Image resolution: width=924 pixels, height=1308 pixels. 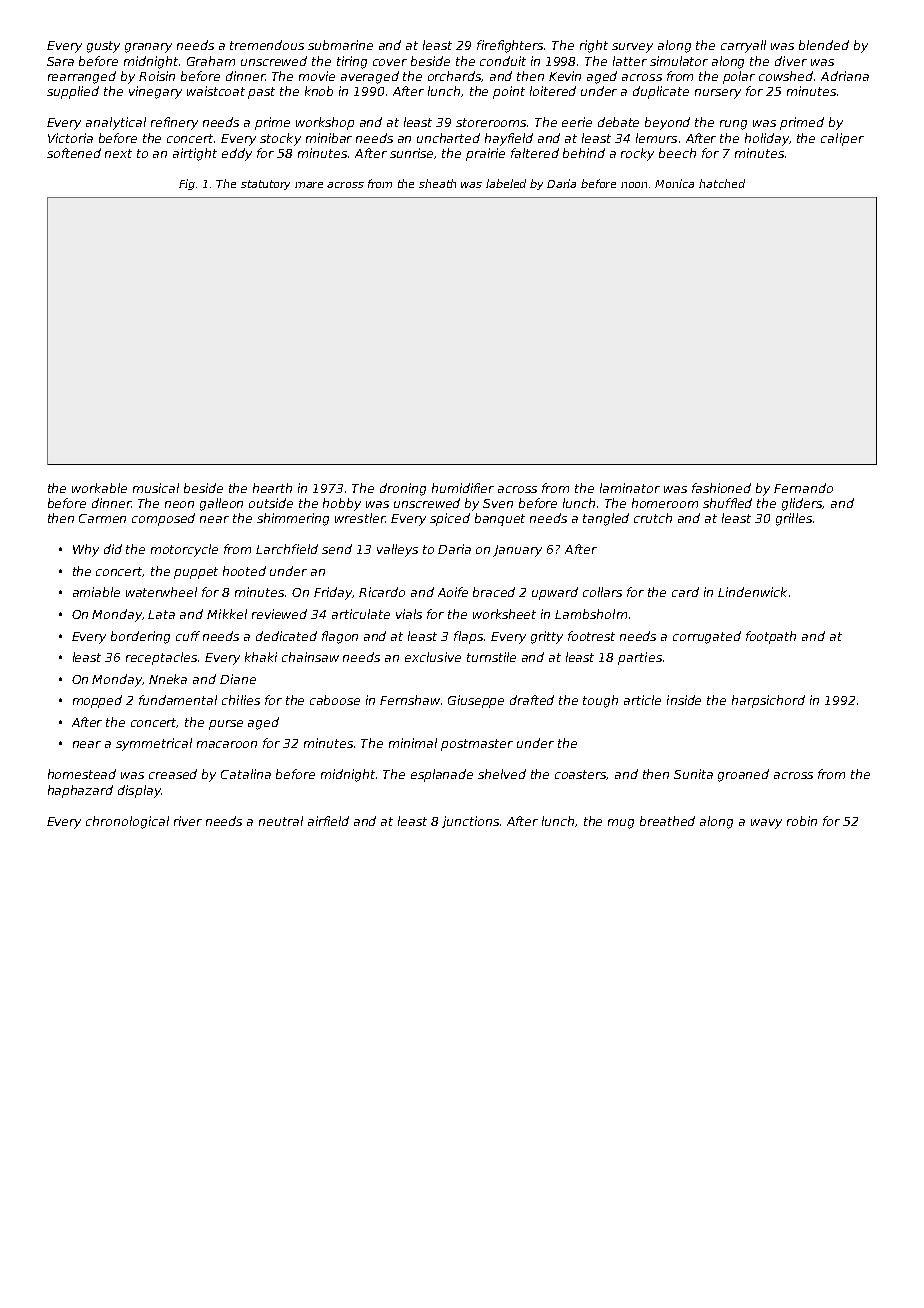 What do you see at coordinates (463, 488) in the page?
I see `humidifier` at bounding box center [463, 488].
